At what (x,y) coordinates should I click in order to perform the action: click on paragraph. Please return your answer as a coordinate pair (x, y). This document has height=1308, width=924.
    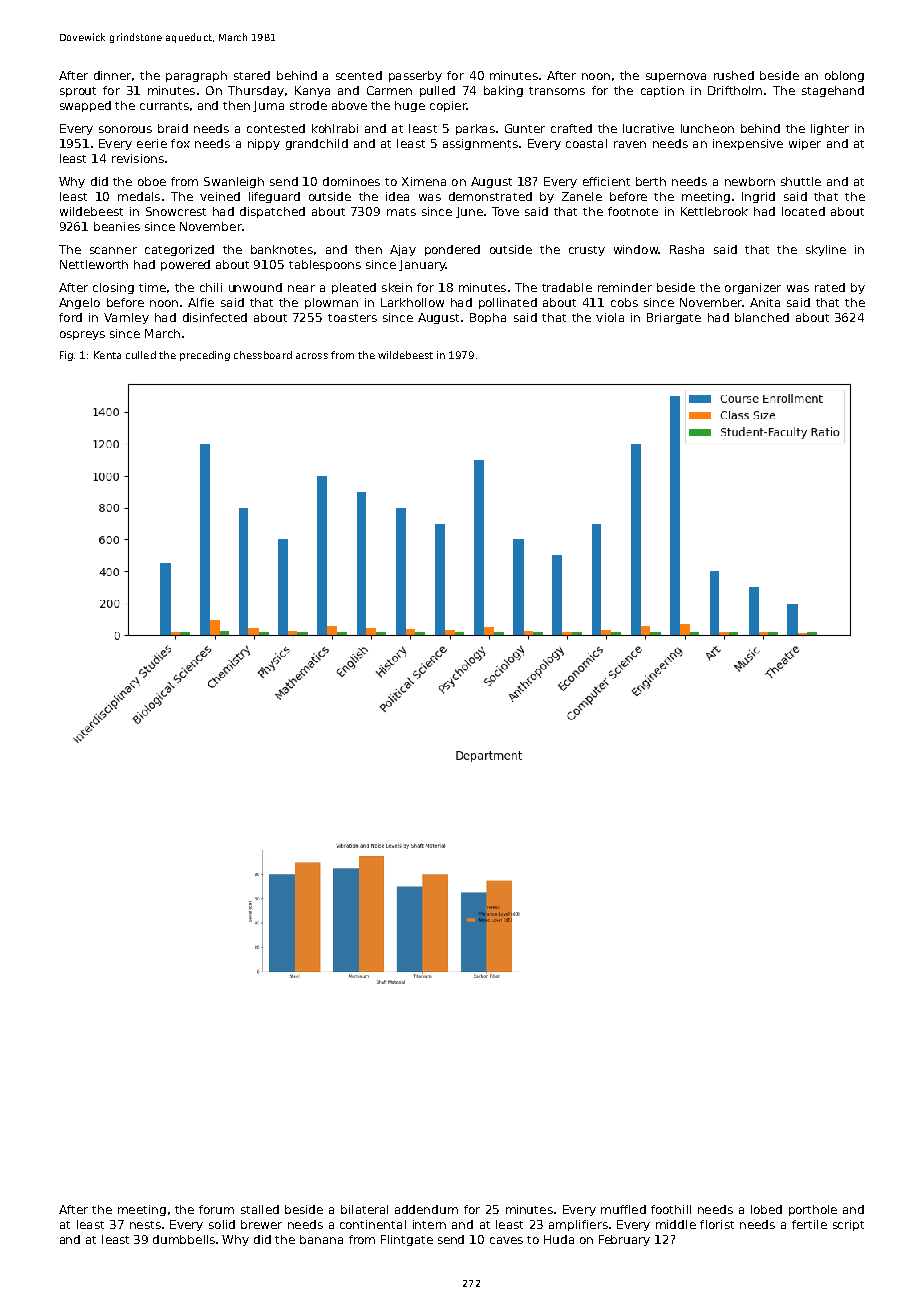
    Looking at the image, I should click on (196, 76).
